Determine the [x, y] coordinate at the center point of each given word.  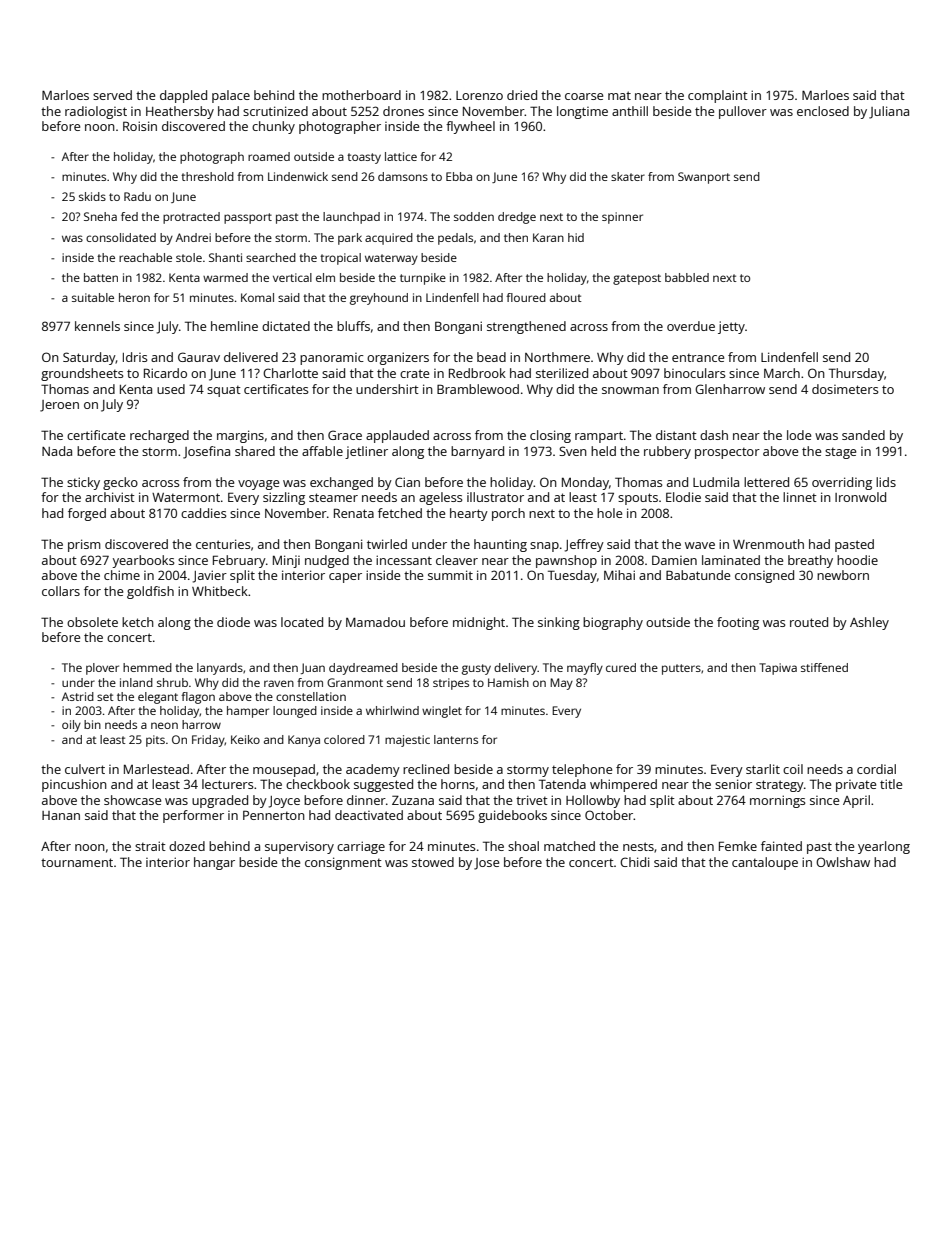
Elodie [683, 497]
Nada [57, 451]
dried [522, 95]
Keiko [245, 739]
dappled [183, 96]
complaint [718, 96]
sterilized [562, 373]
